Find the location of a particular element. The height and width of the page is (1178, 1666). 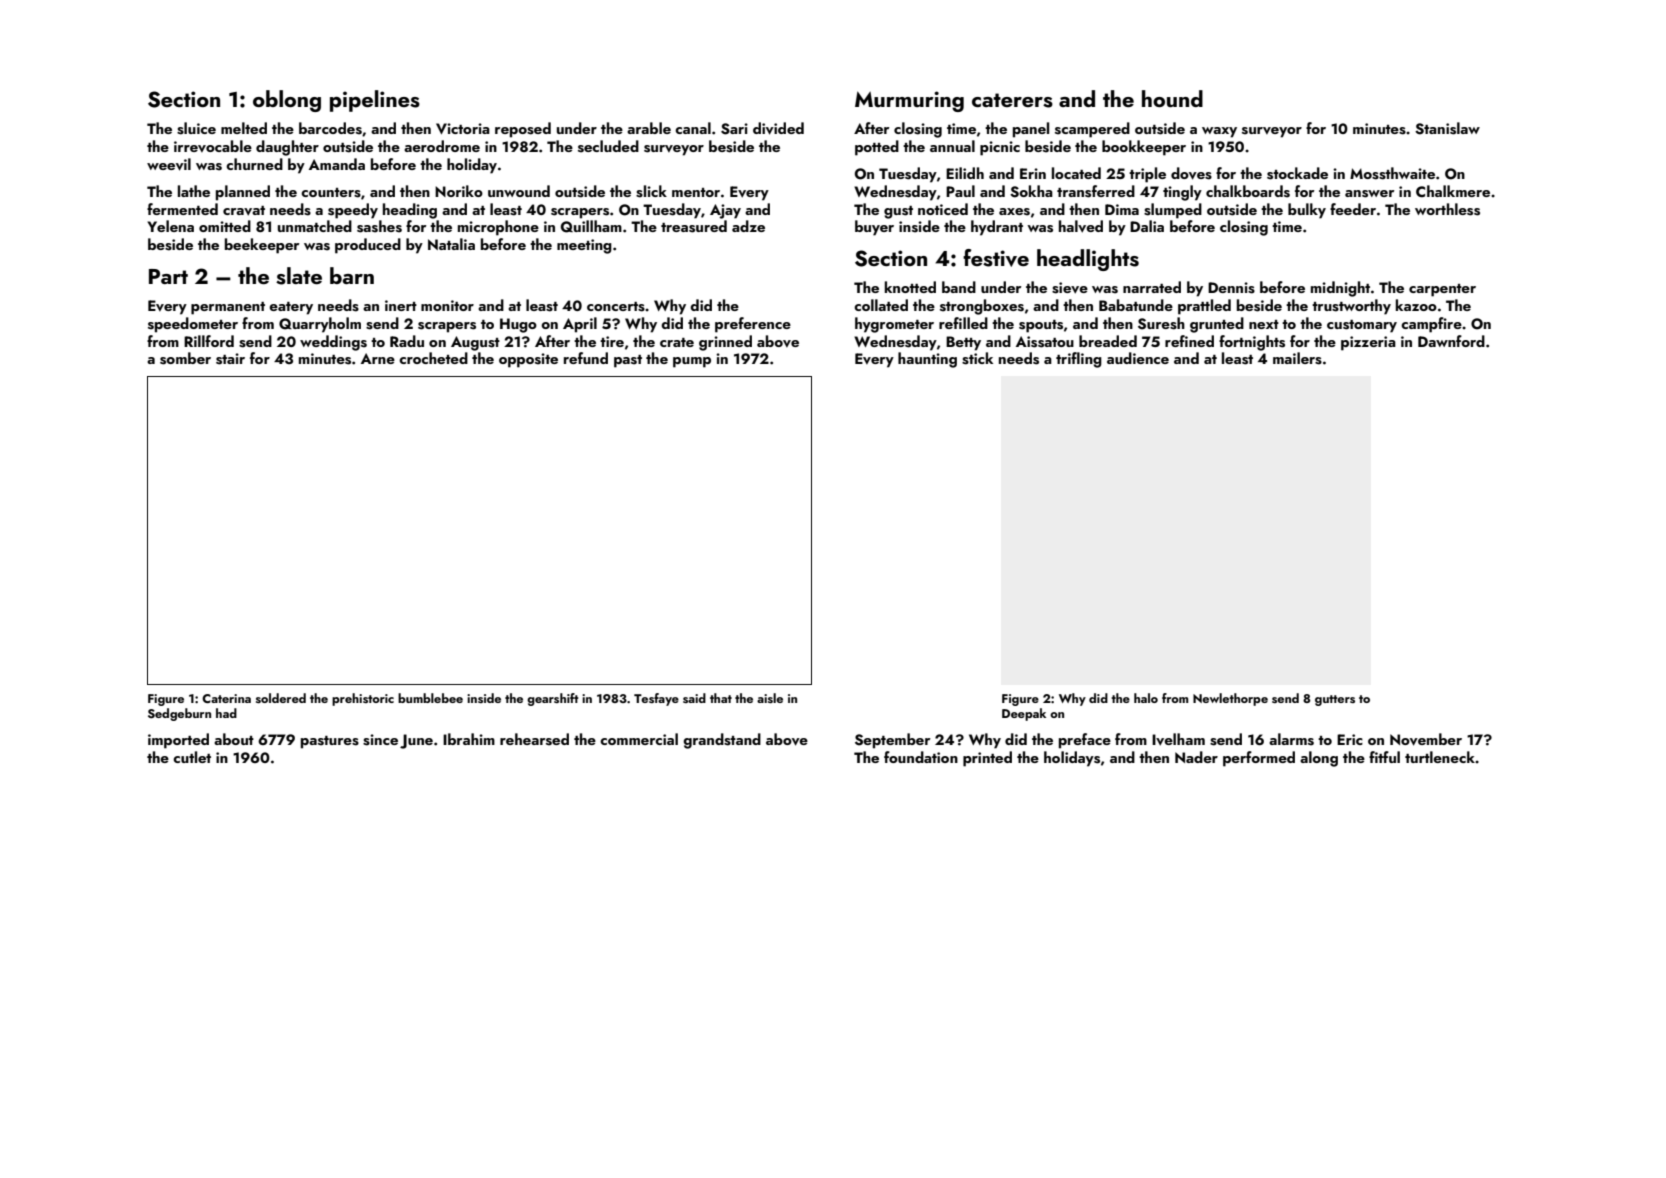

mailers is located at coordinates (1297, 358).
